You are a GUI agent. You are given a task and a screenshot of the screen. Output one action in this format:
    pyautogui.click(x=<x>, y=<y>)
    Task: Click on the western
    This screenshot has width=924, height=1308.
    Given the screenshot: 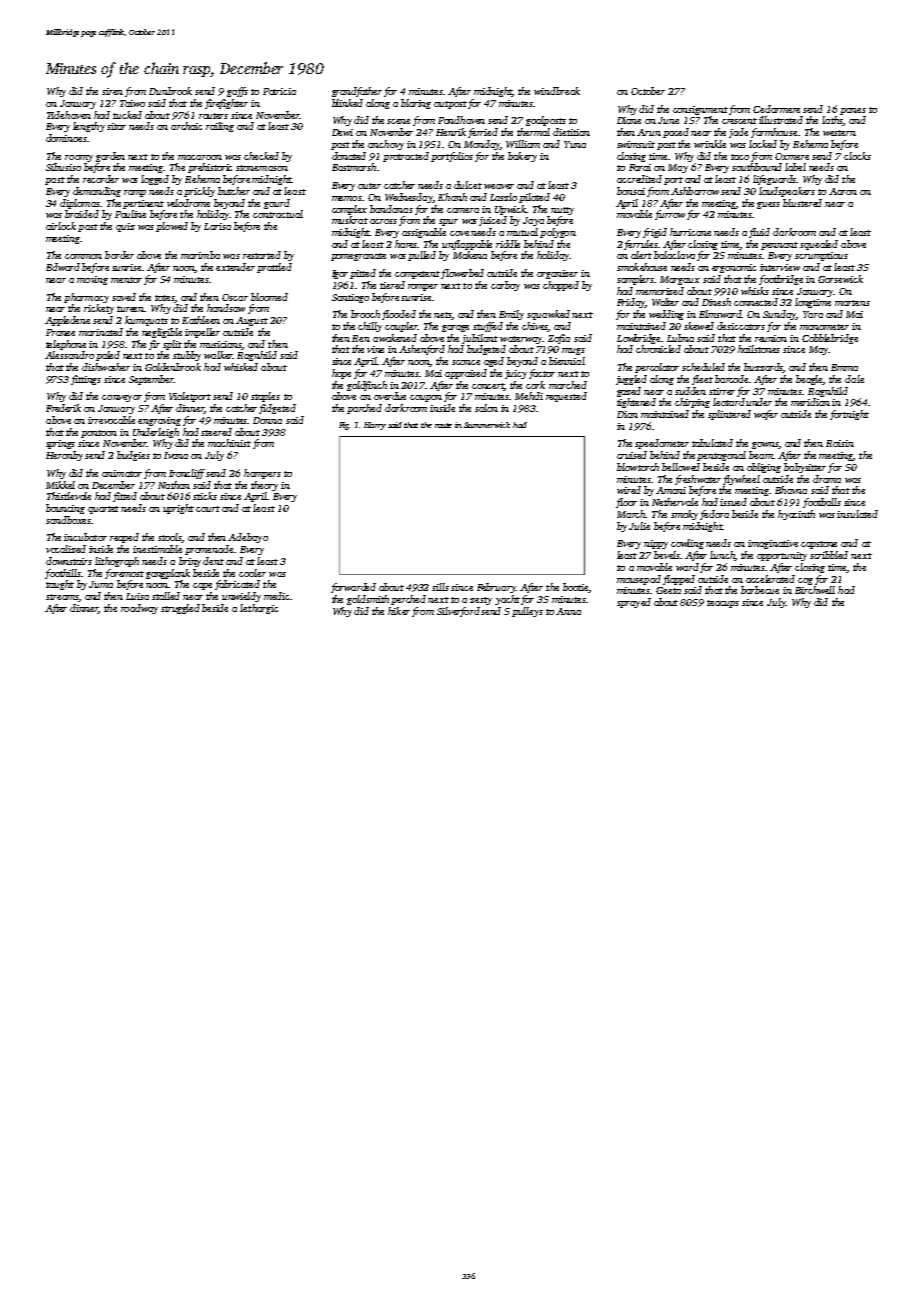 What is the action you would take?
    pyautogui.click(x=839, y=133)
